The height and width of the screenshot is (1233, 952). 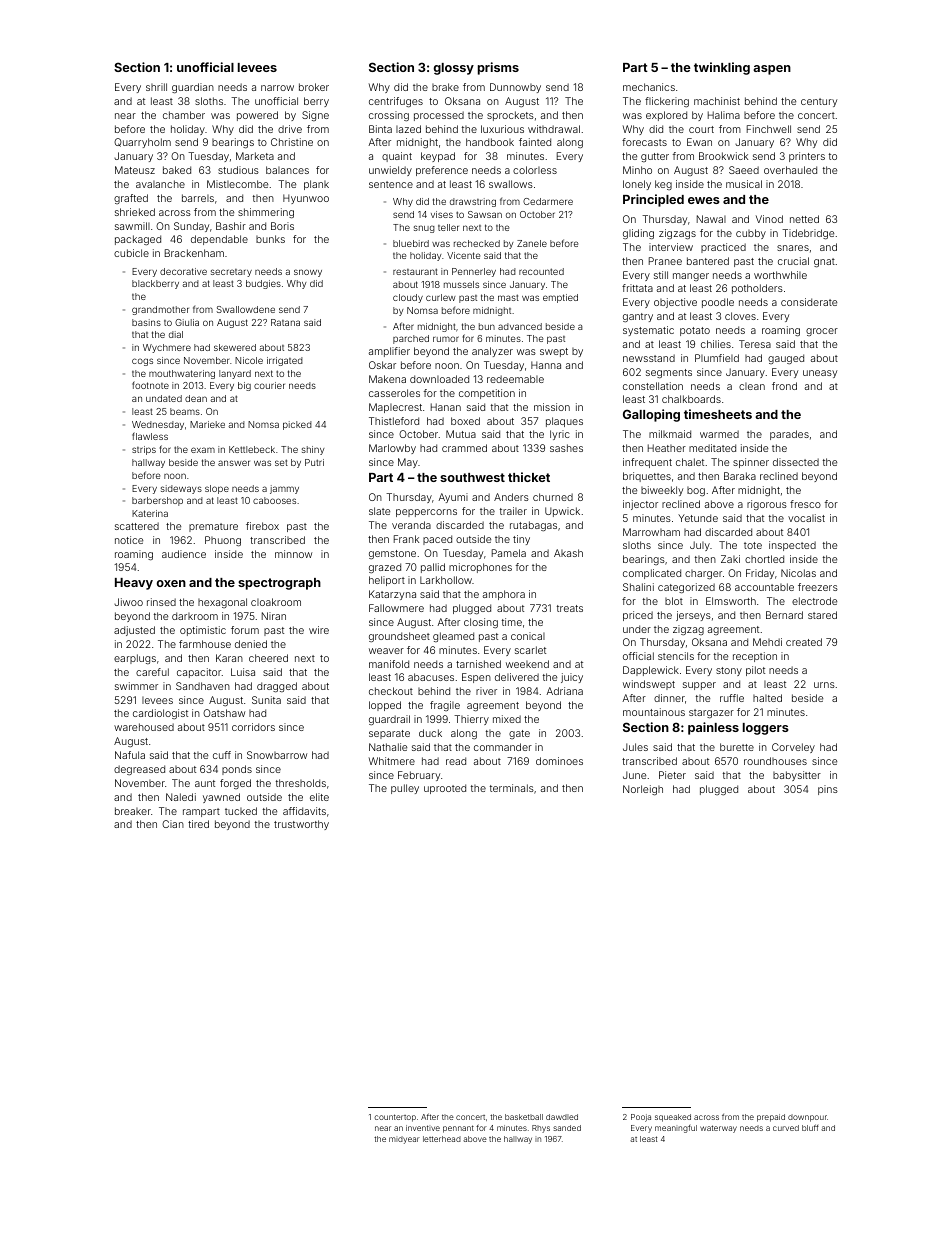 What do you see at coordinates (173, 824) in the screenshot?
I see `Cian` at bounding box center [173, 824].
